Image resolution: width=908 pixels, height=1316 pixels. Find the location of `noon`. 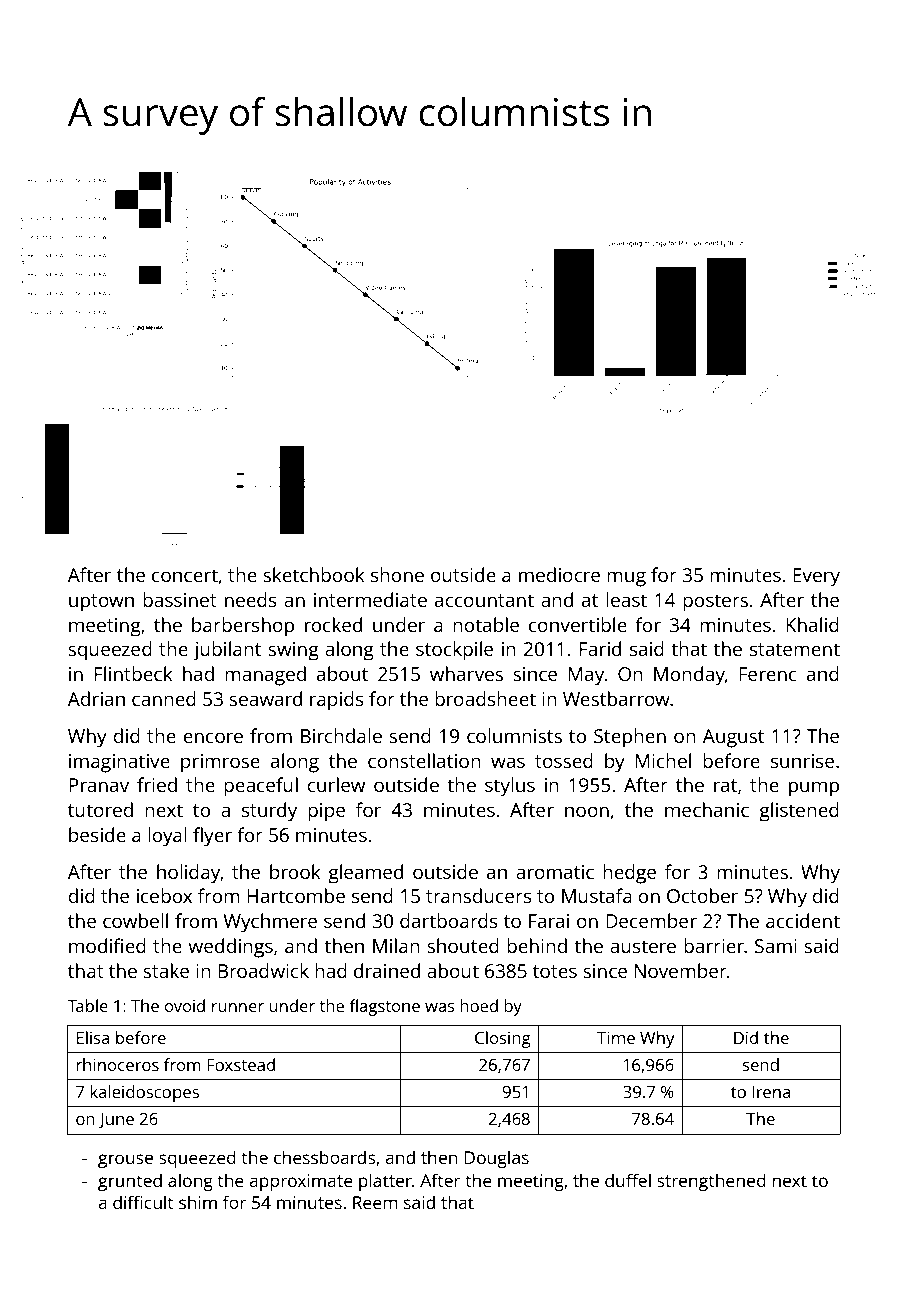

noon is located at coordinates (587, 811).
